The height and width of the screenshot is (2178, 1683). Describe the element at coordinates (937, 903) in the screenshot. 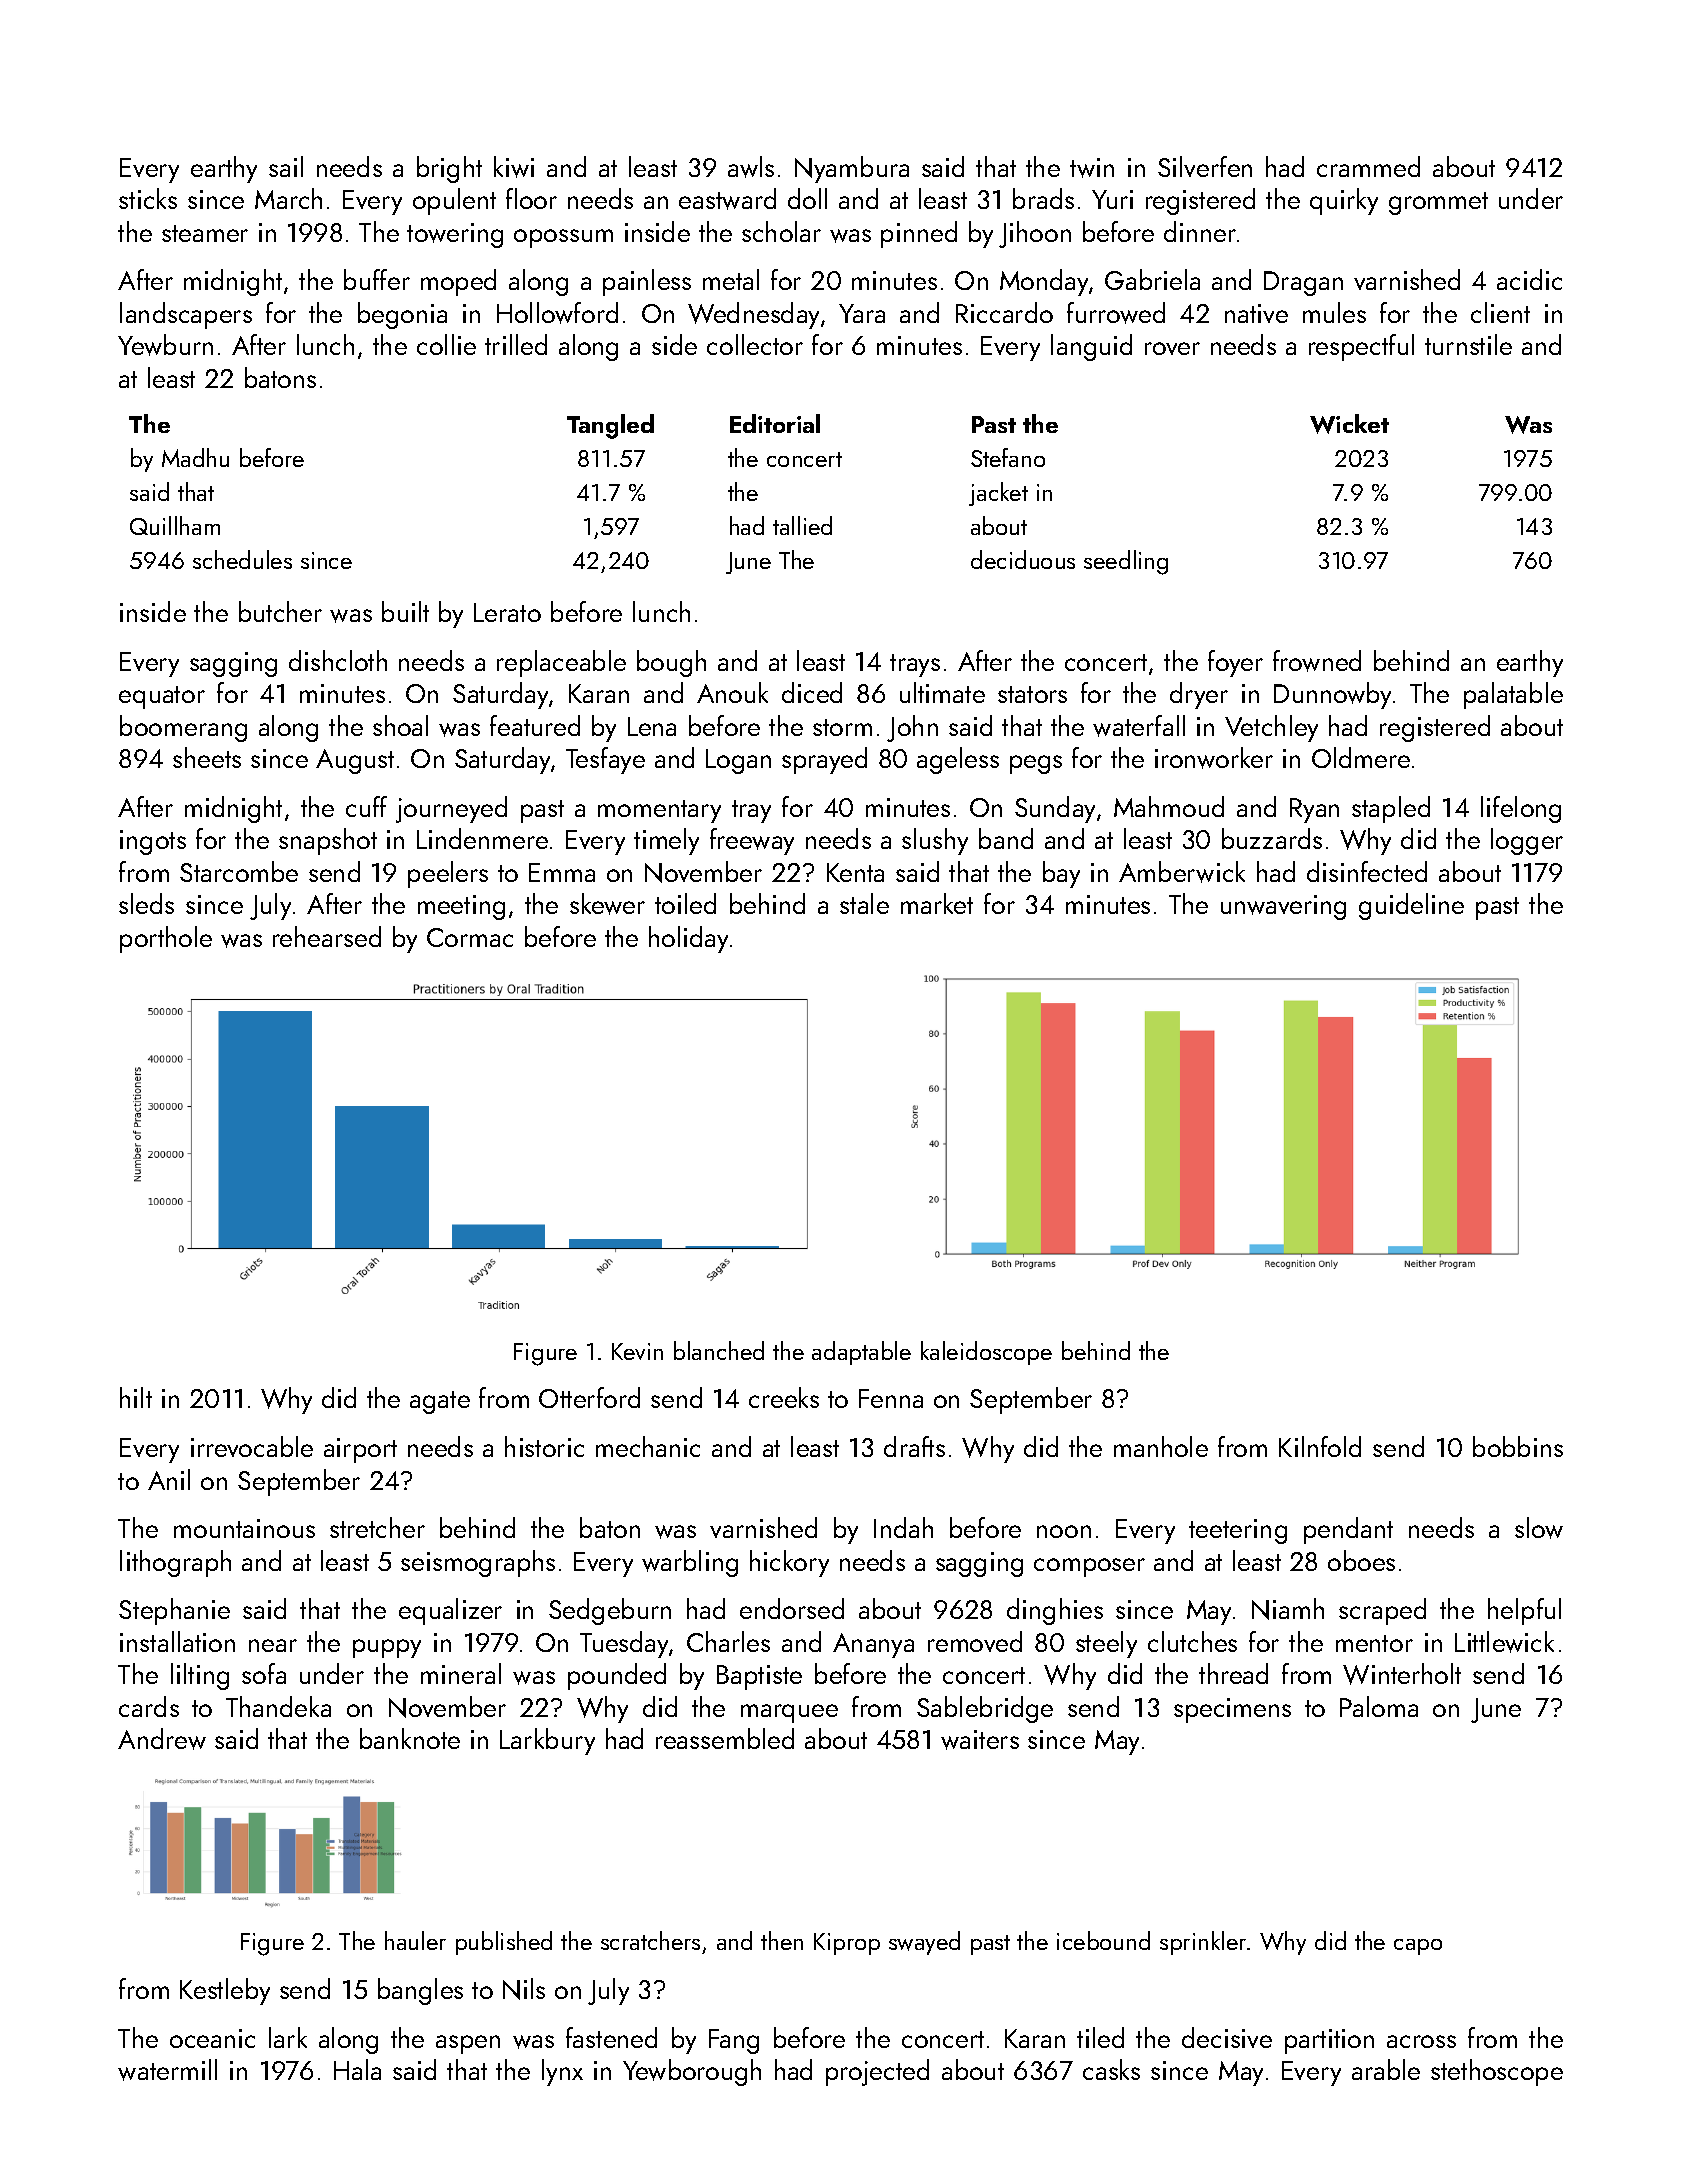

I see `market` at that location.
